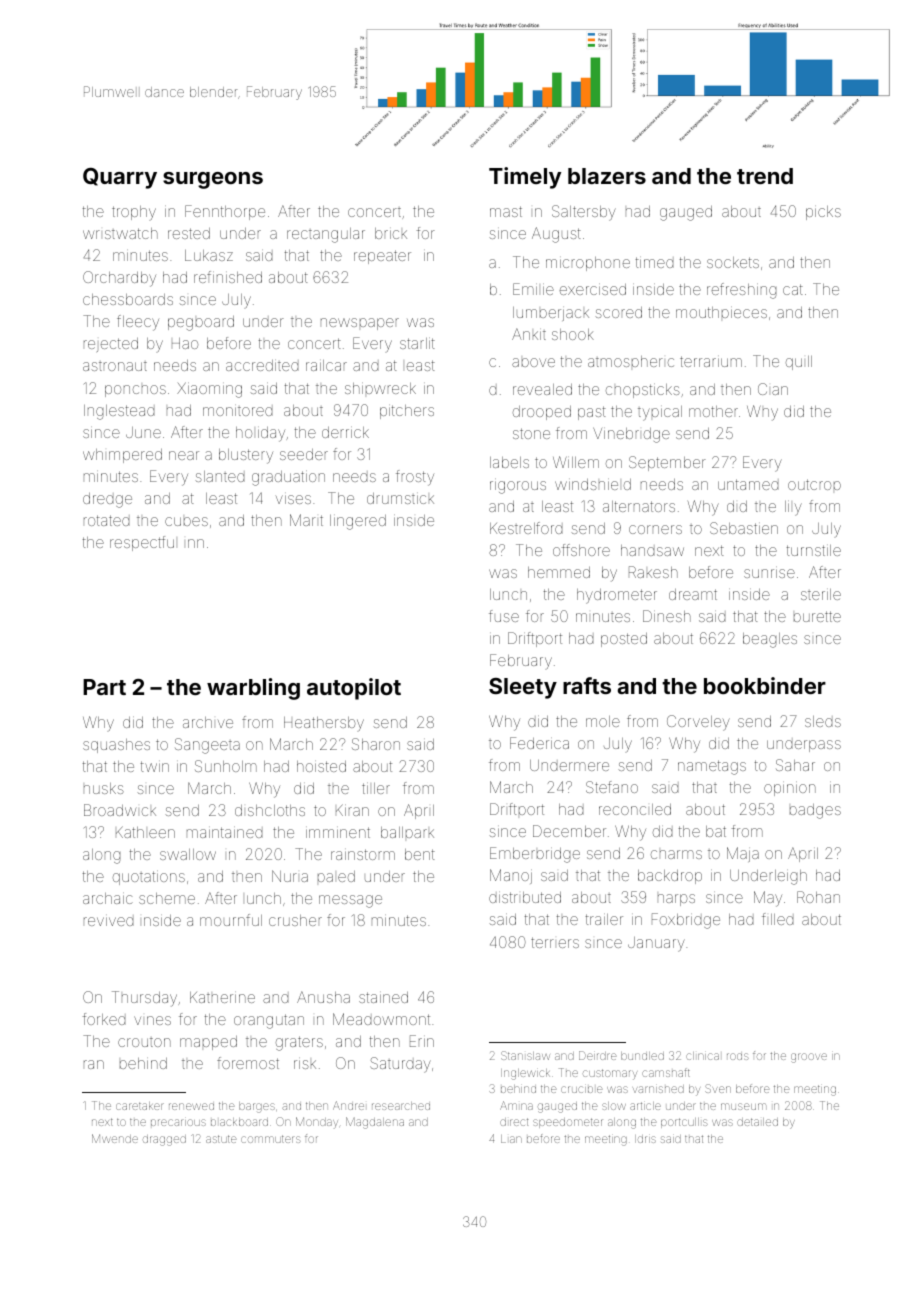 The image size is (924, 1311). What do you see at coordinates (207, 746) in the page?
I see `Sangeeta` at bounding box center [207, 746].
